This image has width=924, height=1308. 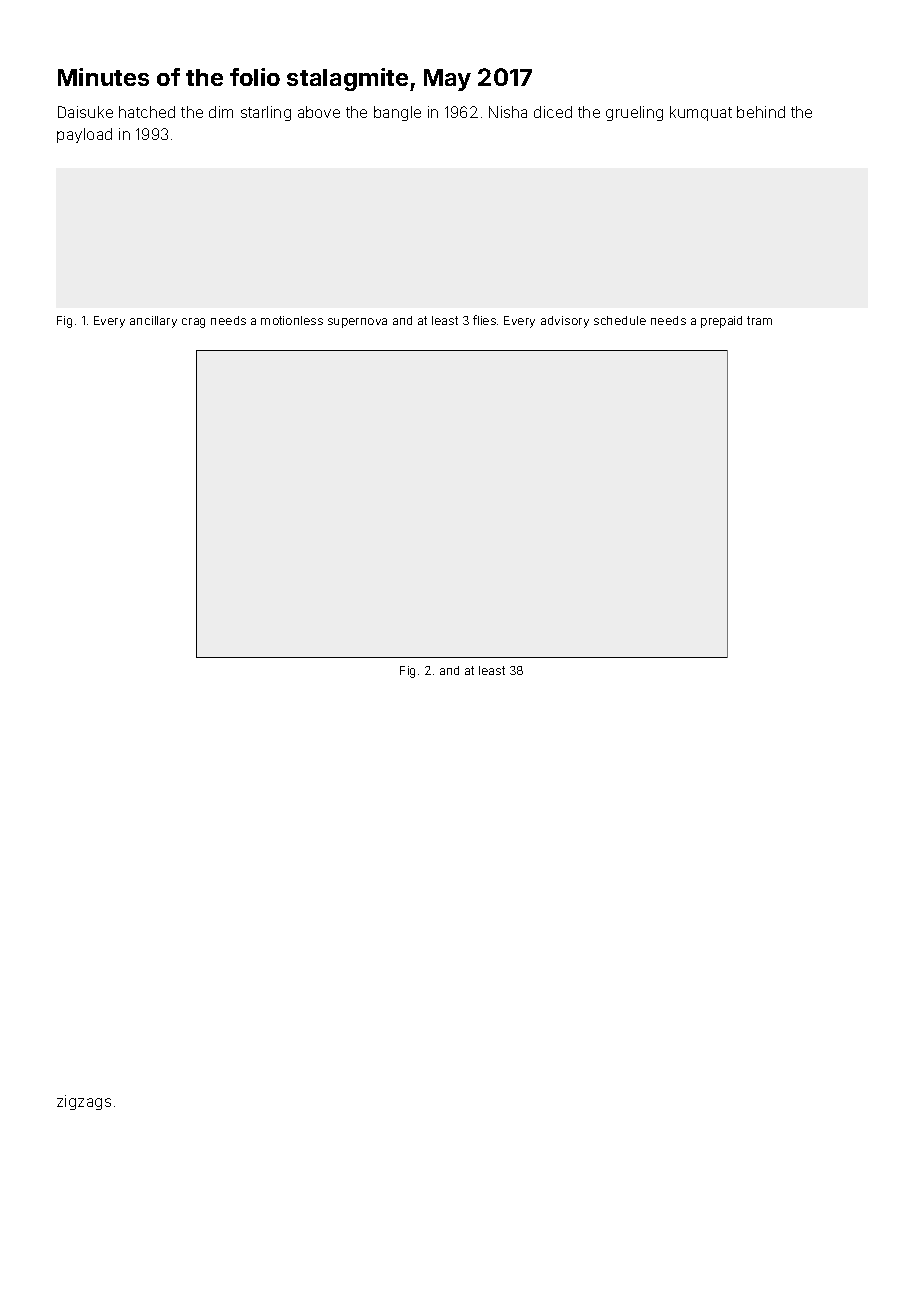 What do you see at coordinates (721, 322) in the image?
I see `prepaid` at bounding box center [721, 322].
